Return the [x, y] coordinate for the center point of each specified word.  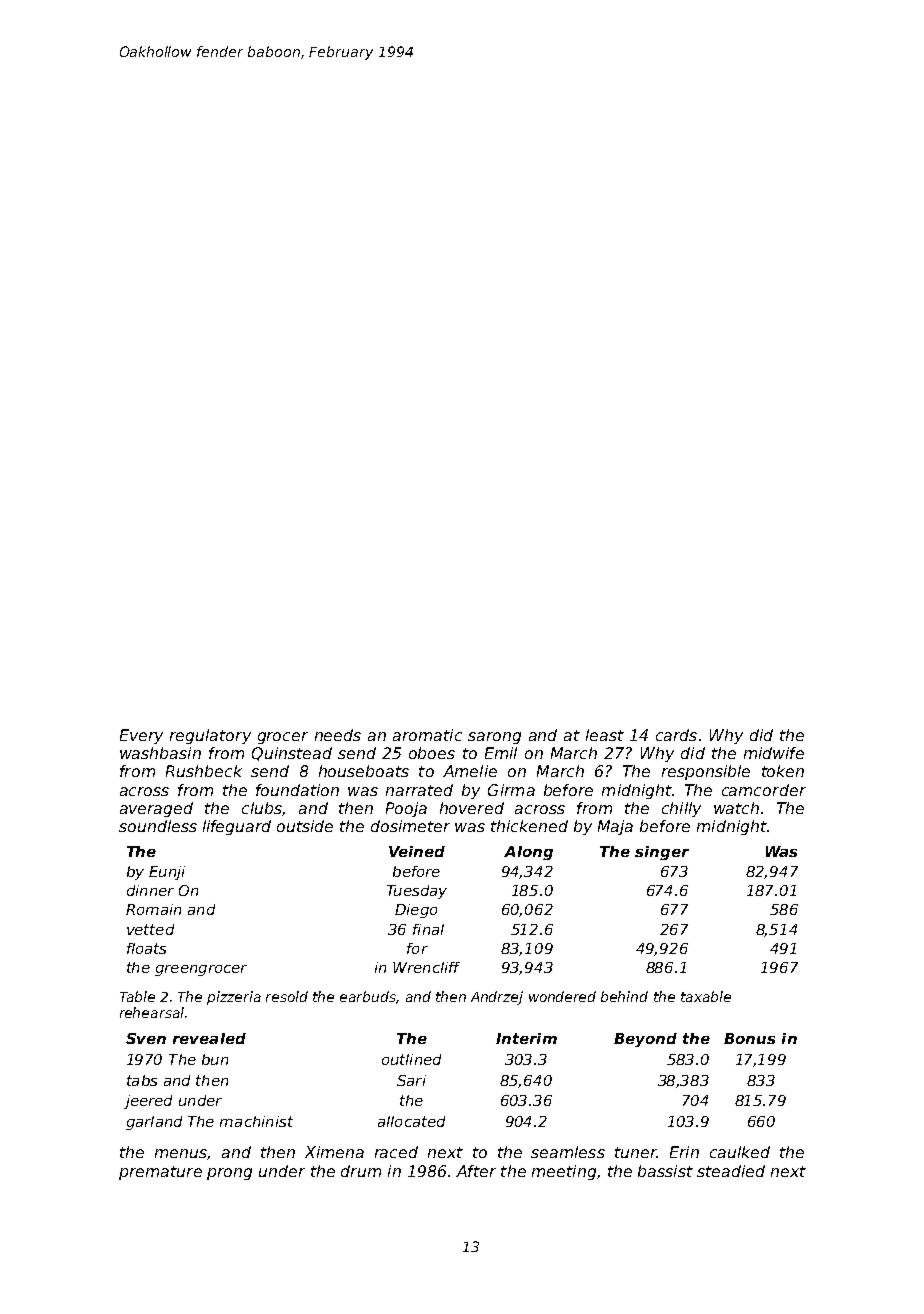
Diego [416, 911]
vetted [150, 929]
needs [338, 735]
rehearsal [152, 1012]
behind [624, 996]
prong [229, 1174]
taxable [706, 996]
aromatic [427, 735]
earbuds [368, 996]
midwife [774, 753]
